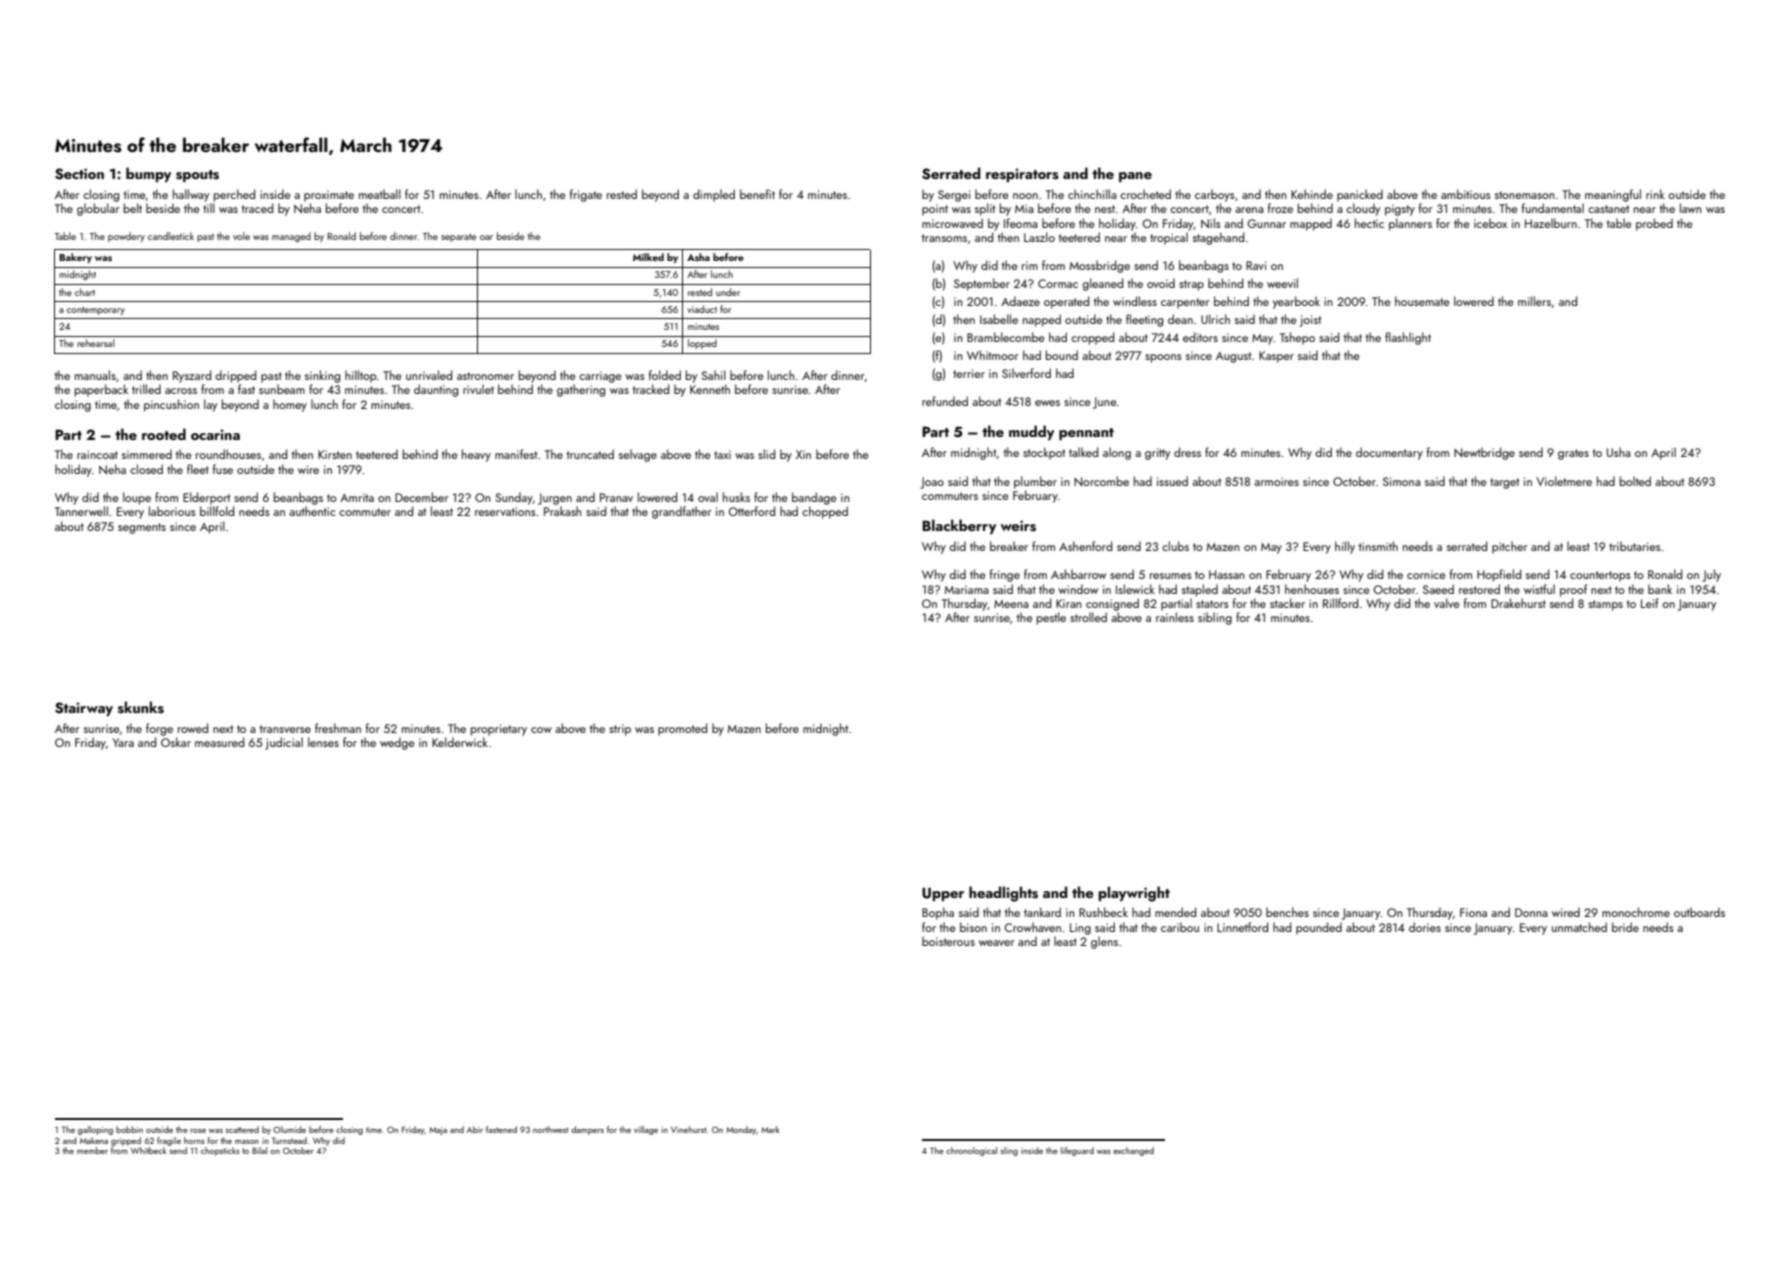  Describe the element at coordinates (969, 373) in the page. I see `terrier` at that location.
